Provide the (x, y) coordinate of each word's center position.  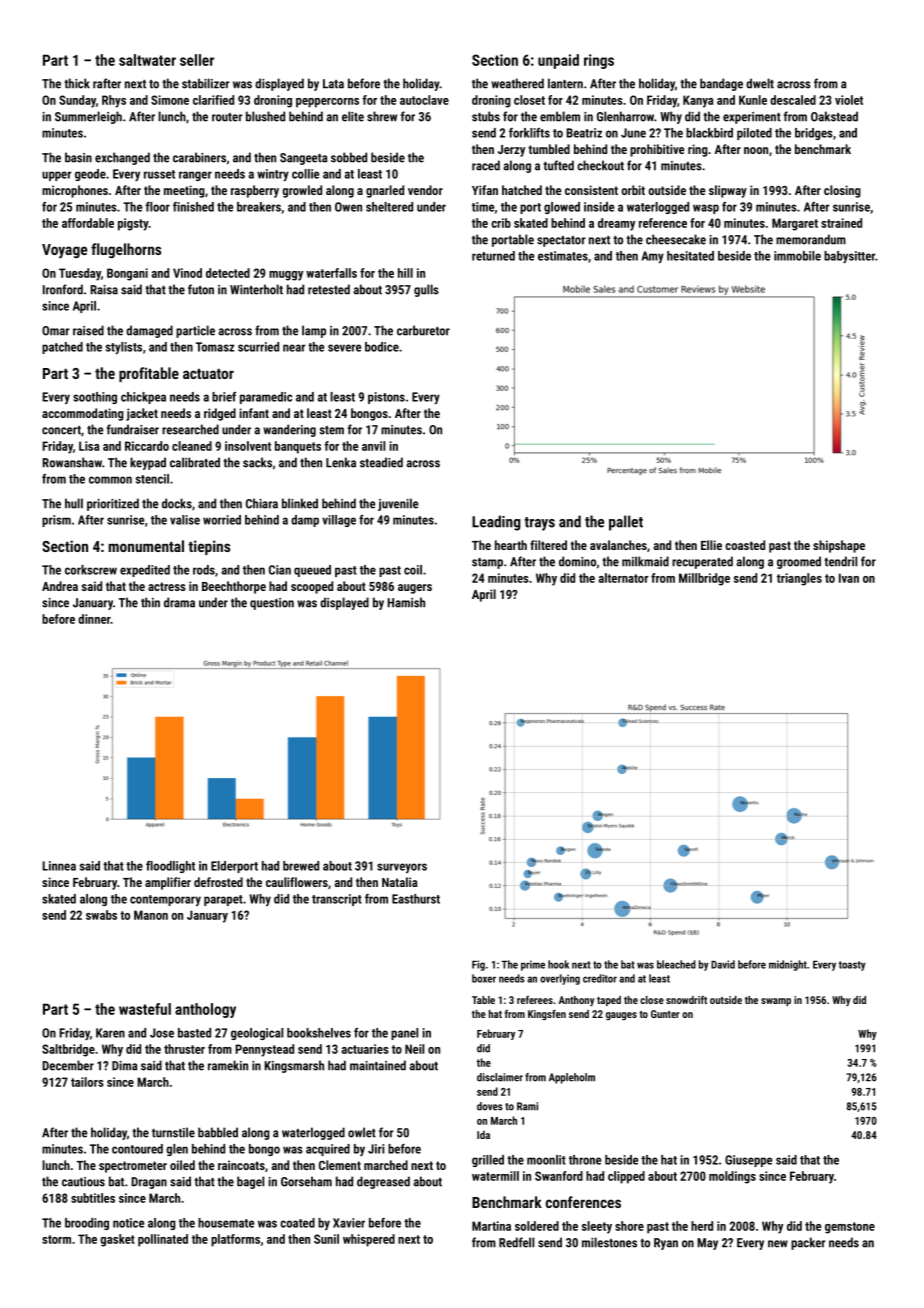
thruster (184, 1049)
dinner (94, 619)
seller (197, 60)
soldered (537, 1226)
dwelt (760, 83)
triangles (799, 579)
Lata (333, 84)
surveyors (402, 868)
